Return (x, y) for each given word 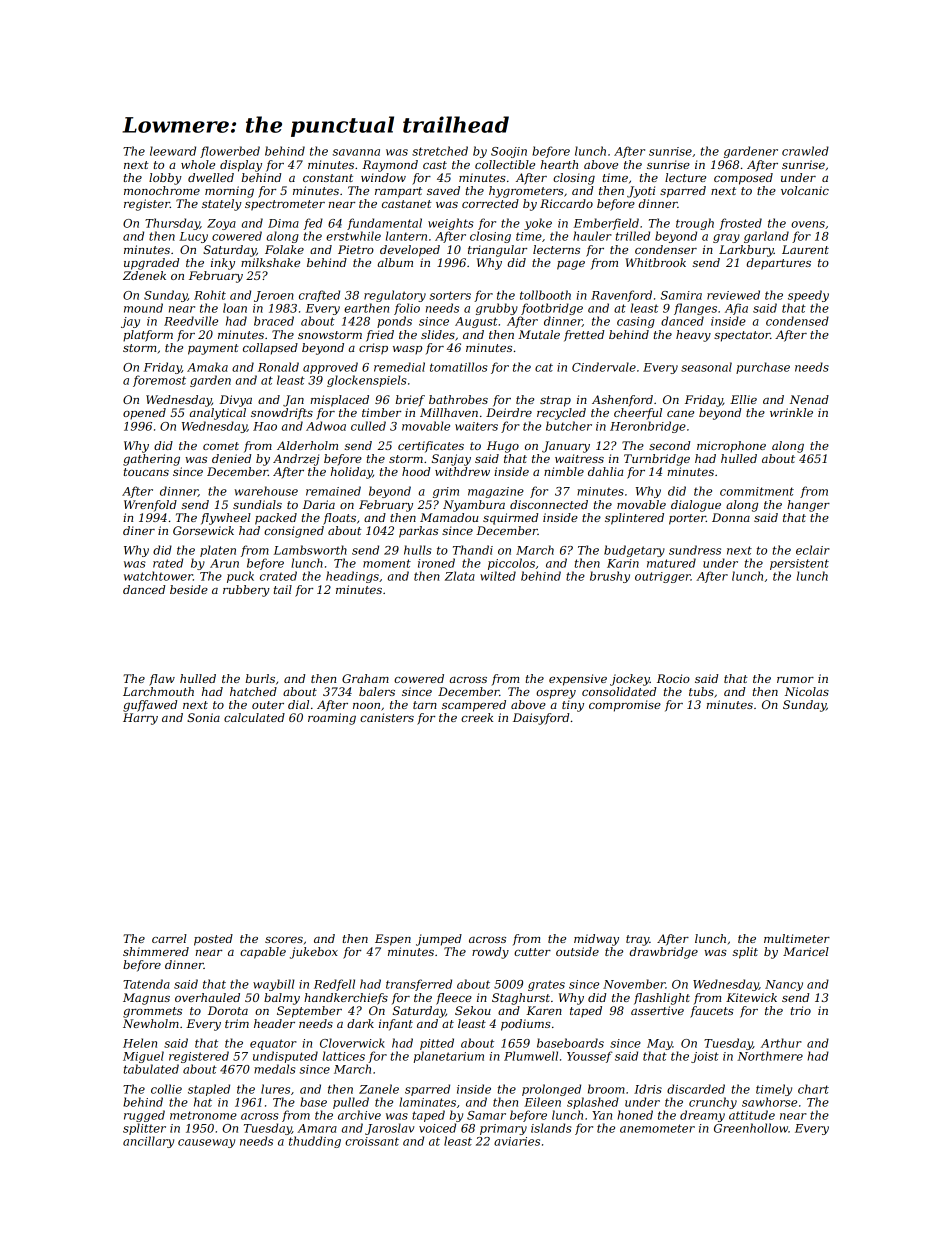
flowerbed (230, 152)
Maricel (806, 951)
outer (268, 705)
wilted (498, 576)
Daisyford (541, 719)
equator (273, 1044)
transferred (419, 985)
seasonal (706, 367)
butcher (569, 426)
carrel (169, 938)
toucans (146, 472)
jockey (630, 680)
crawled (805, 151)
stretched (440, 151)
